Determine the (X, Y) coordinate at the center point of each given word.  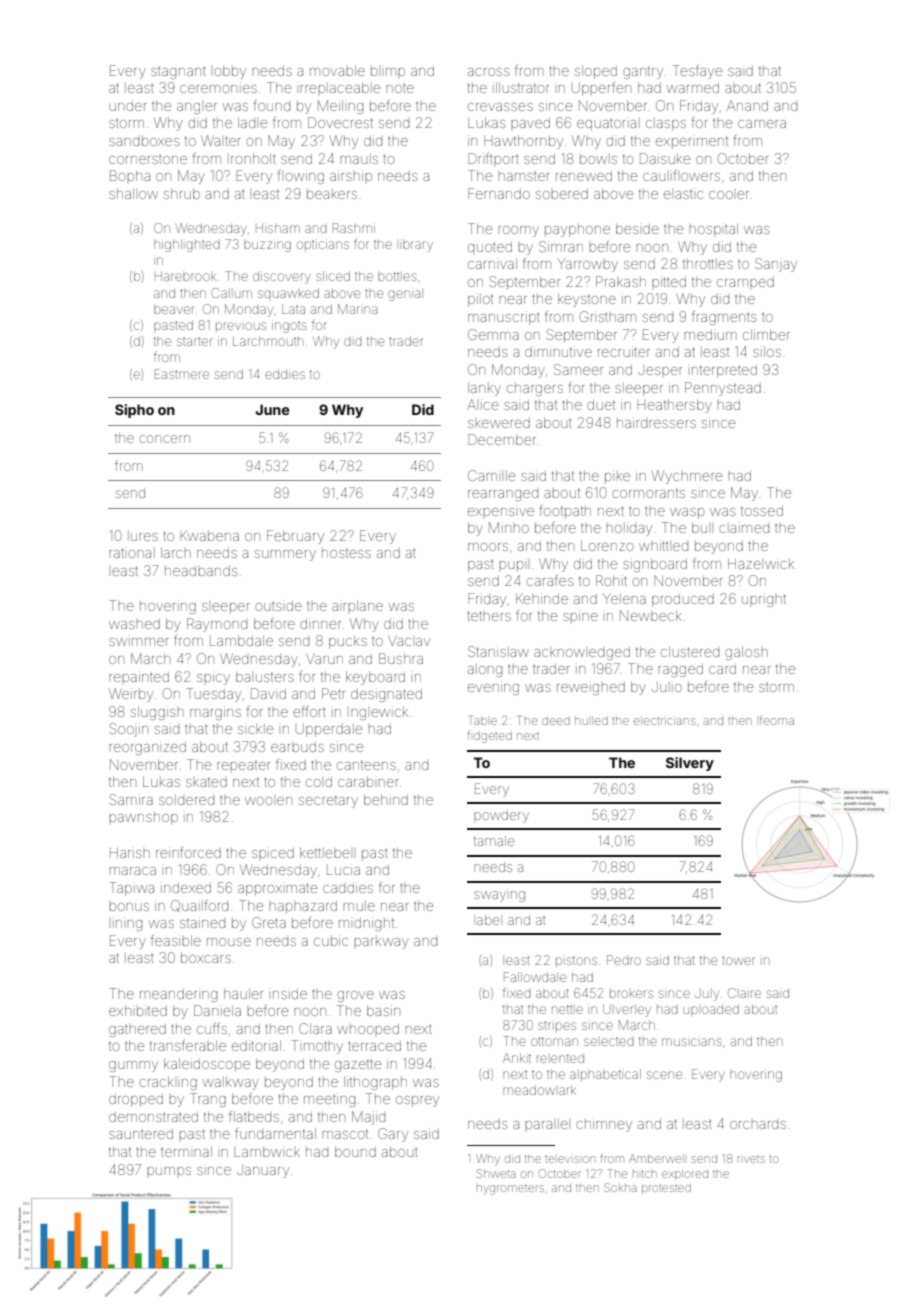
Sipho (134, 411)
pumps (169, 1171)
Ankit (517, 1058)
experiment (692, 142)
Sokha (620, 1187)
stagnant (178, 73)
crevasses (500, 107)
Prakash (621, 281)
